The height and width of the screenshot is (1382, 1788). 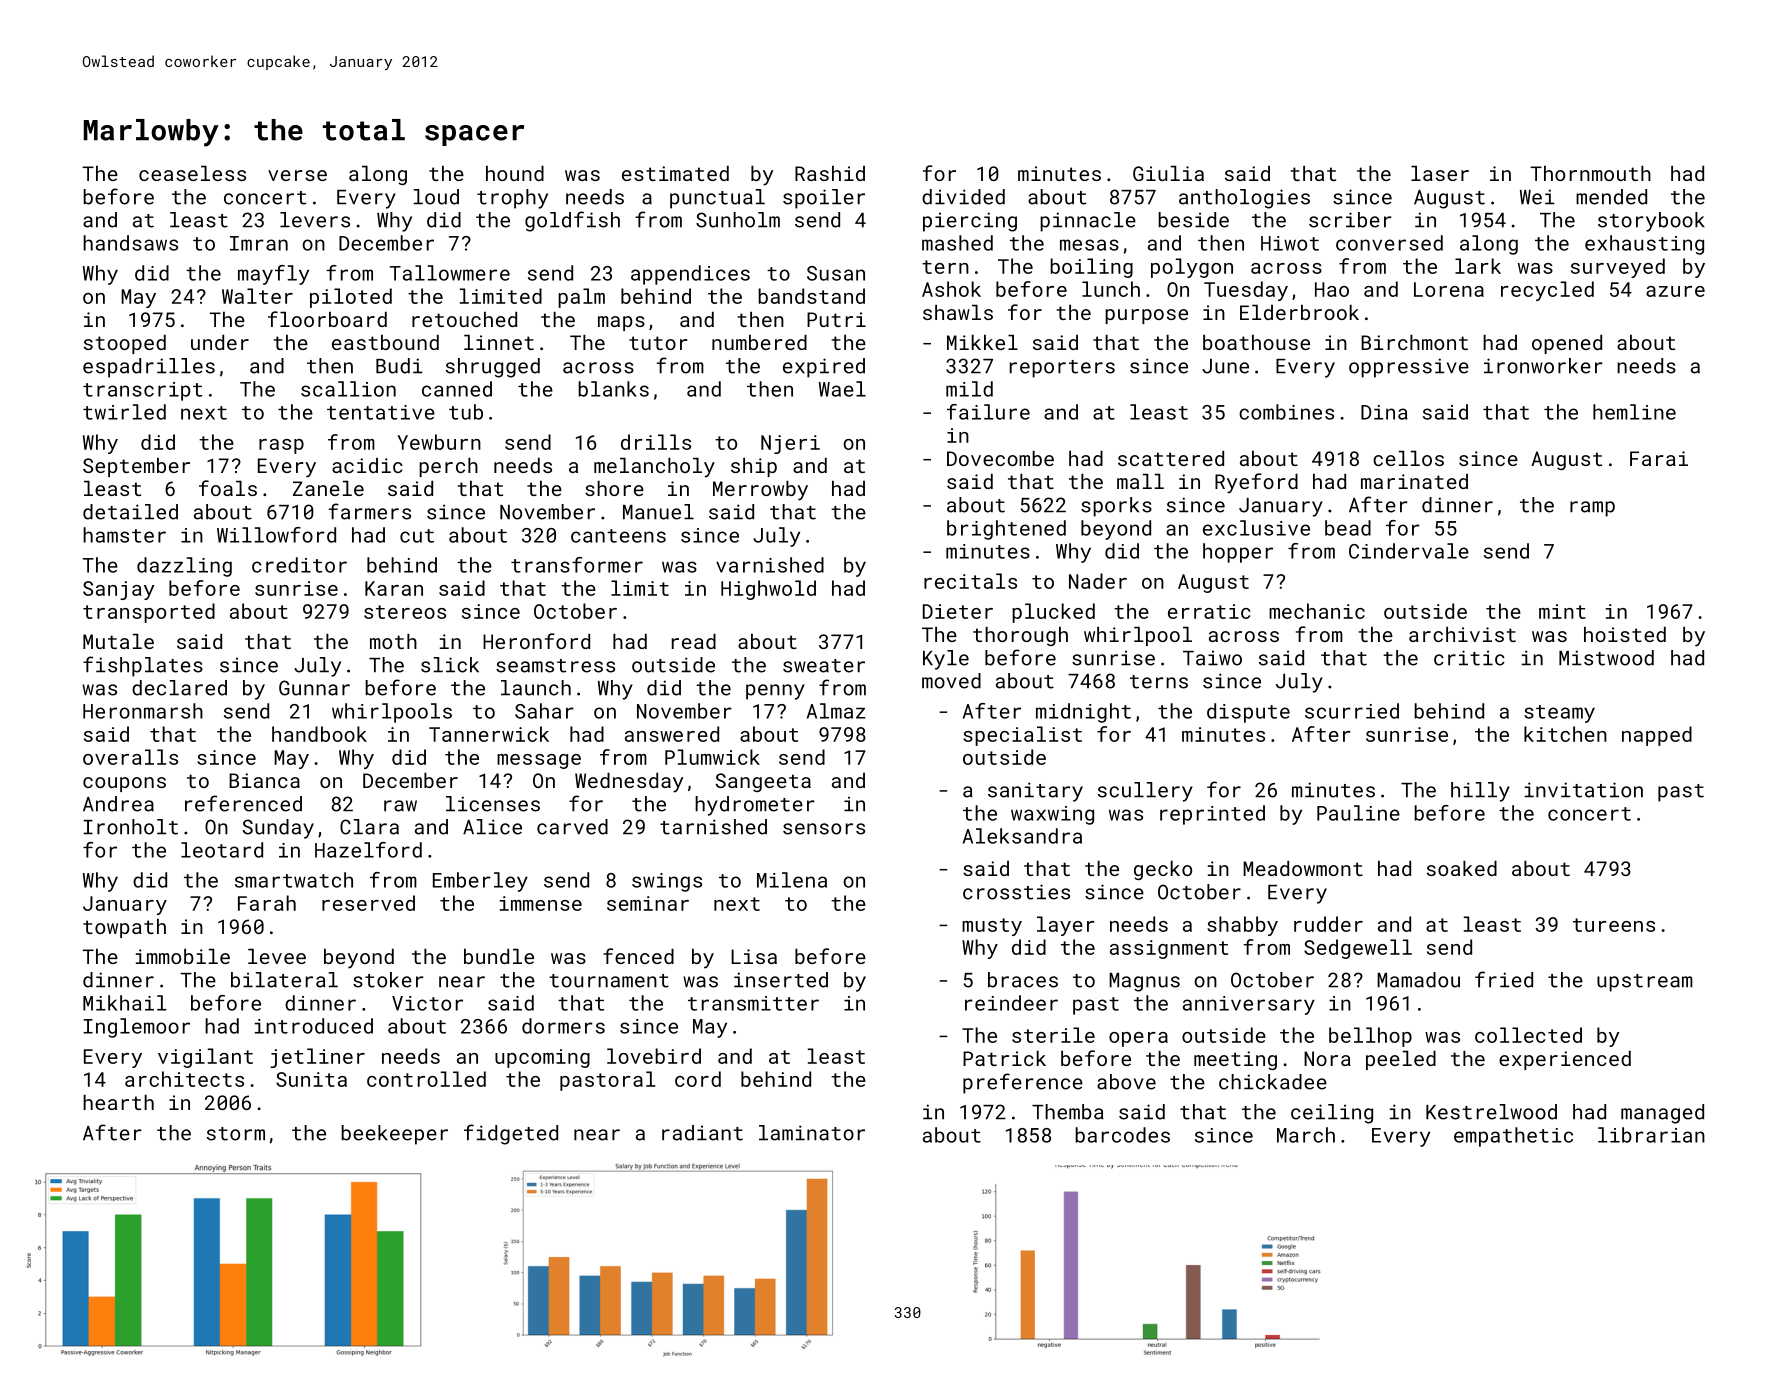 I want to click on combines, so click(x=1286, y=412).
